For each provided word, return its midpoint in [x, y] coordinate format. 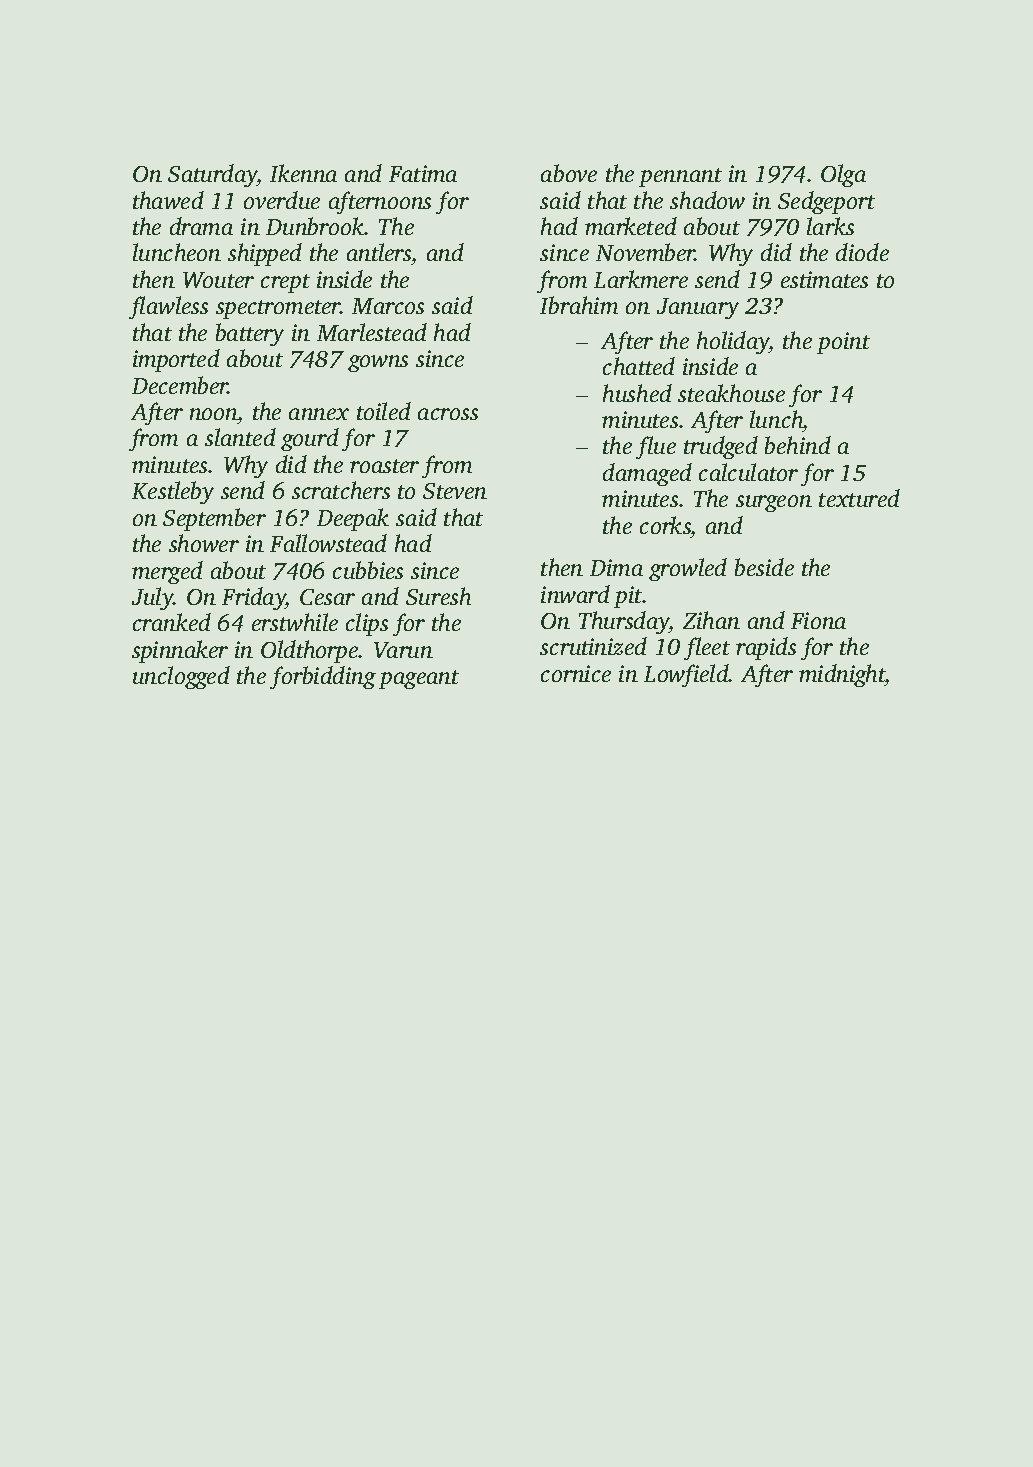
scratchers [341, 490]
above [569, 173]
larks [830, 226]
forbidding [323, 677]
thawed [168, 200]
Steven [455, 491]
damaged [647, 474]
